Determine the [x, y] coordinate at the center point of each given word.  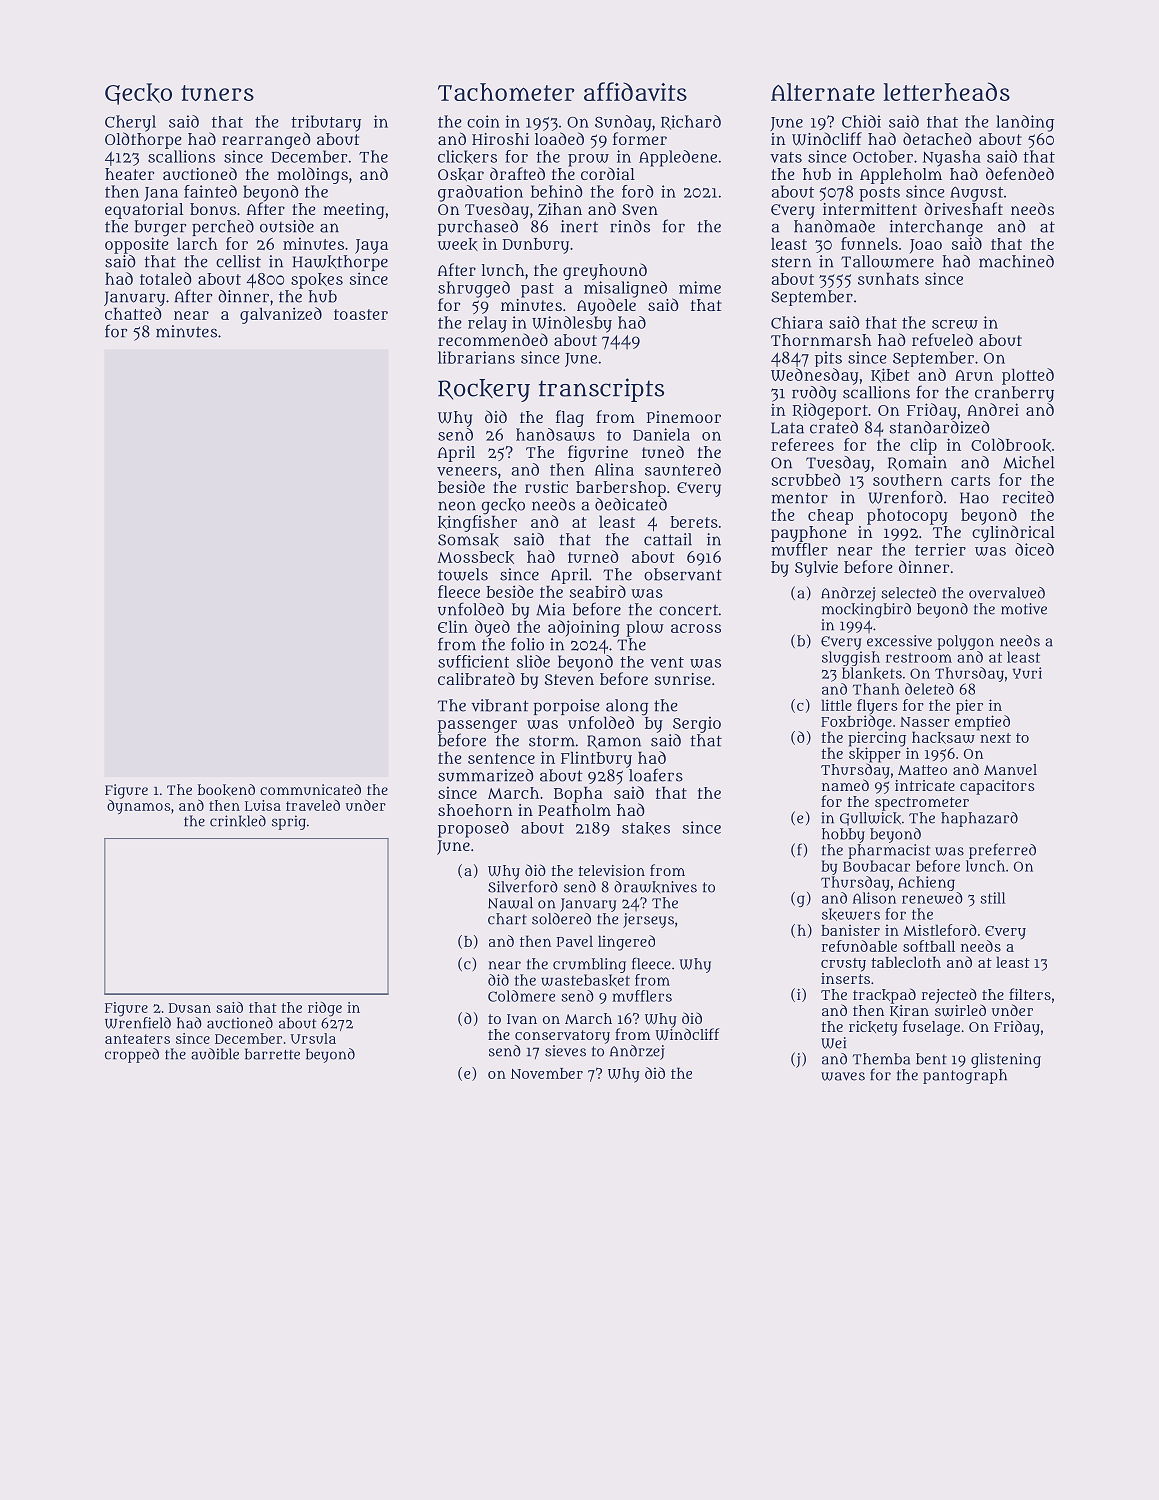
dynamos [139, 807]
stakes [646, 828]
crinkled [238, 821]
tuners [217, 93]
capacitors [997, 787]
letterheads [946, 91]
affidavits [635, 91]
